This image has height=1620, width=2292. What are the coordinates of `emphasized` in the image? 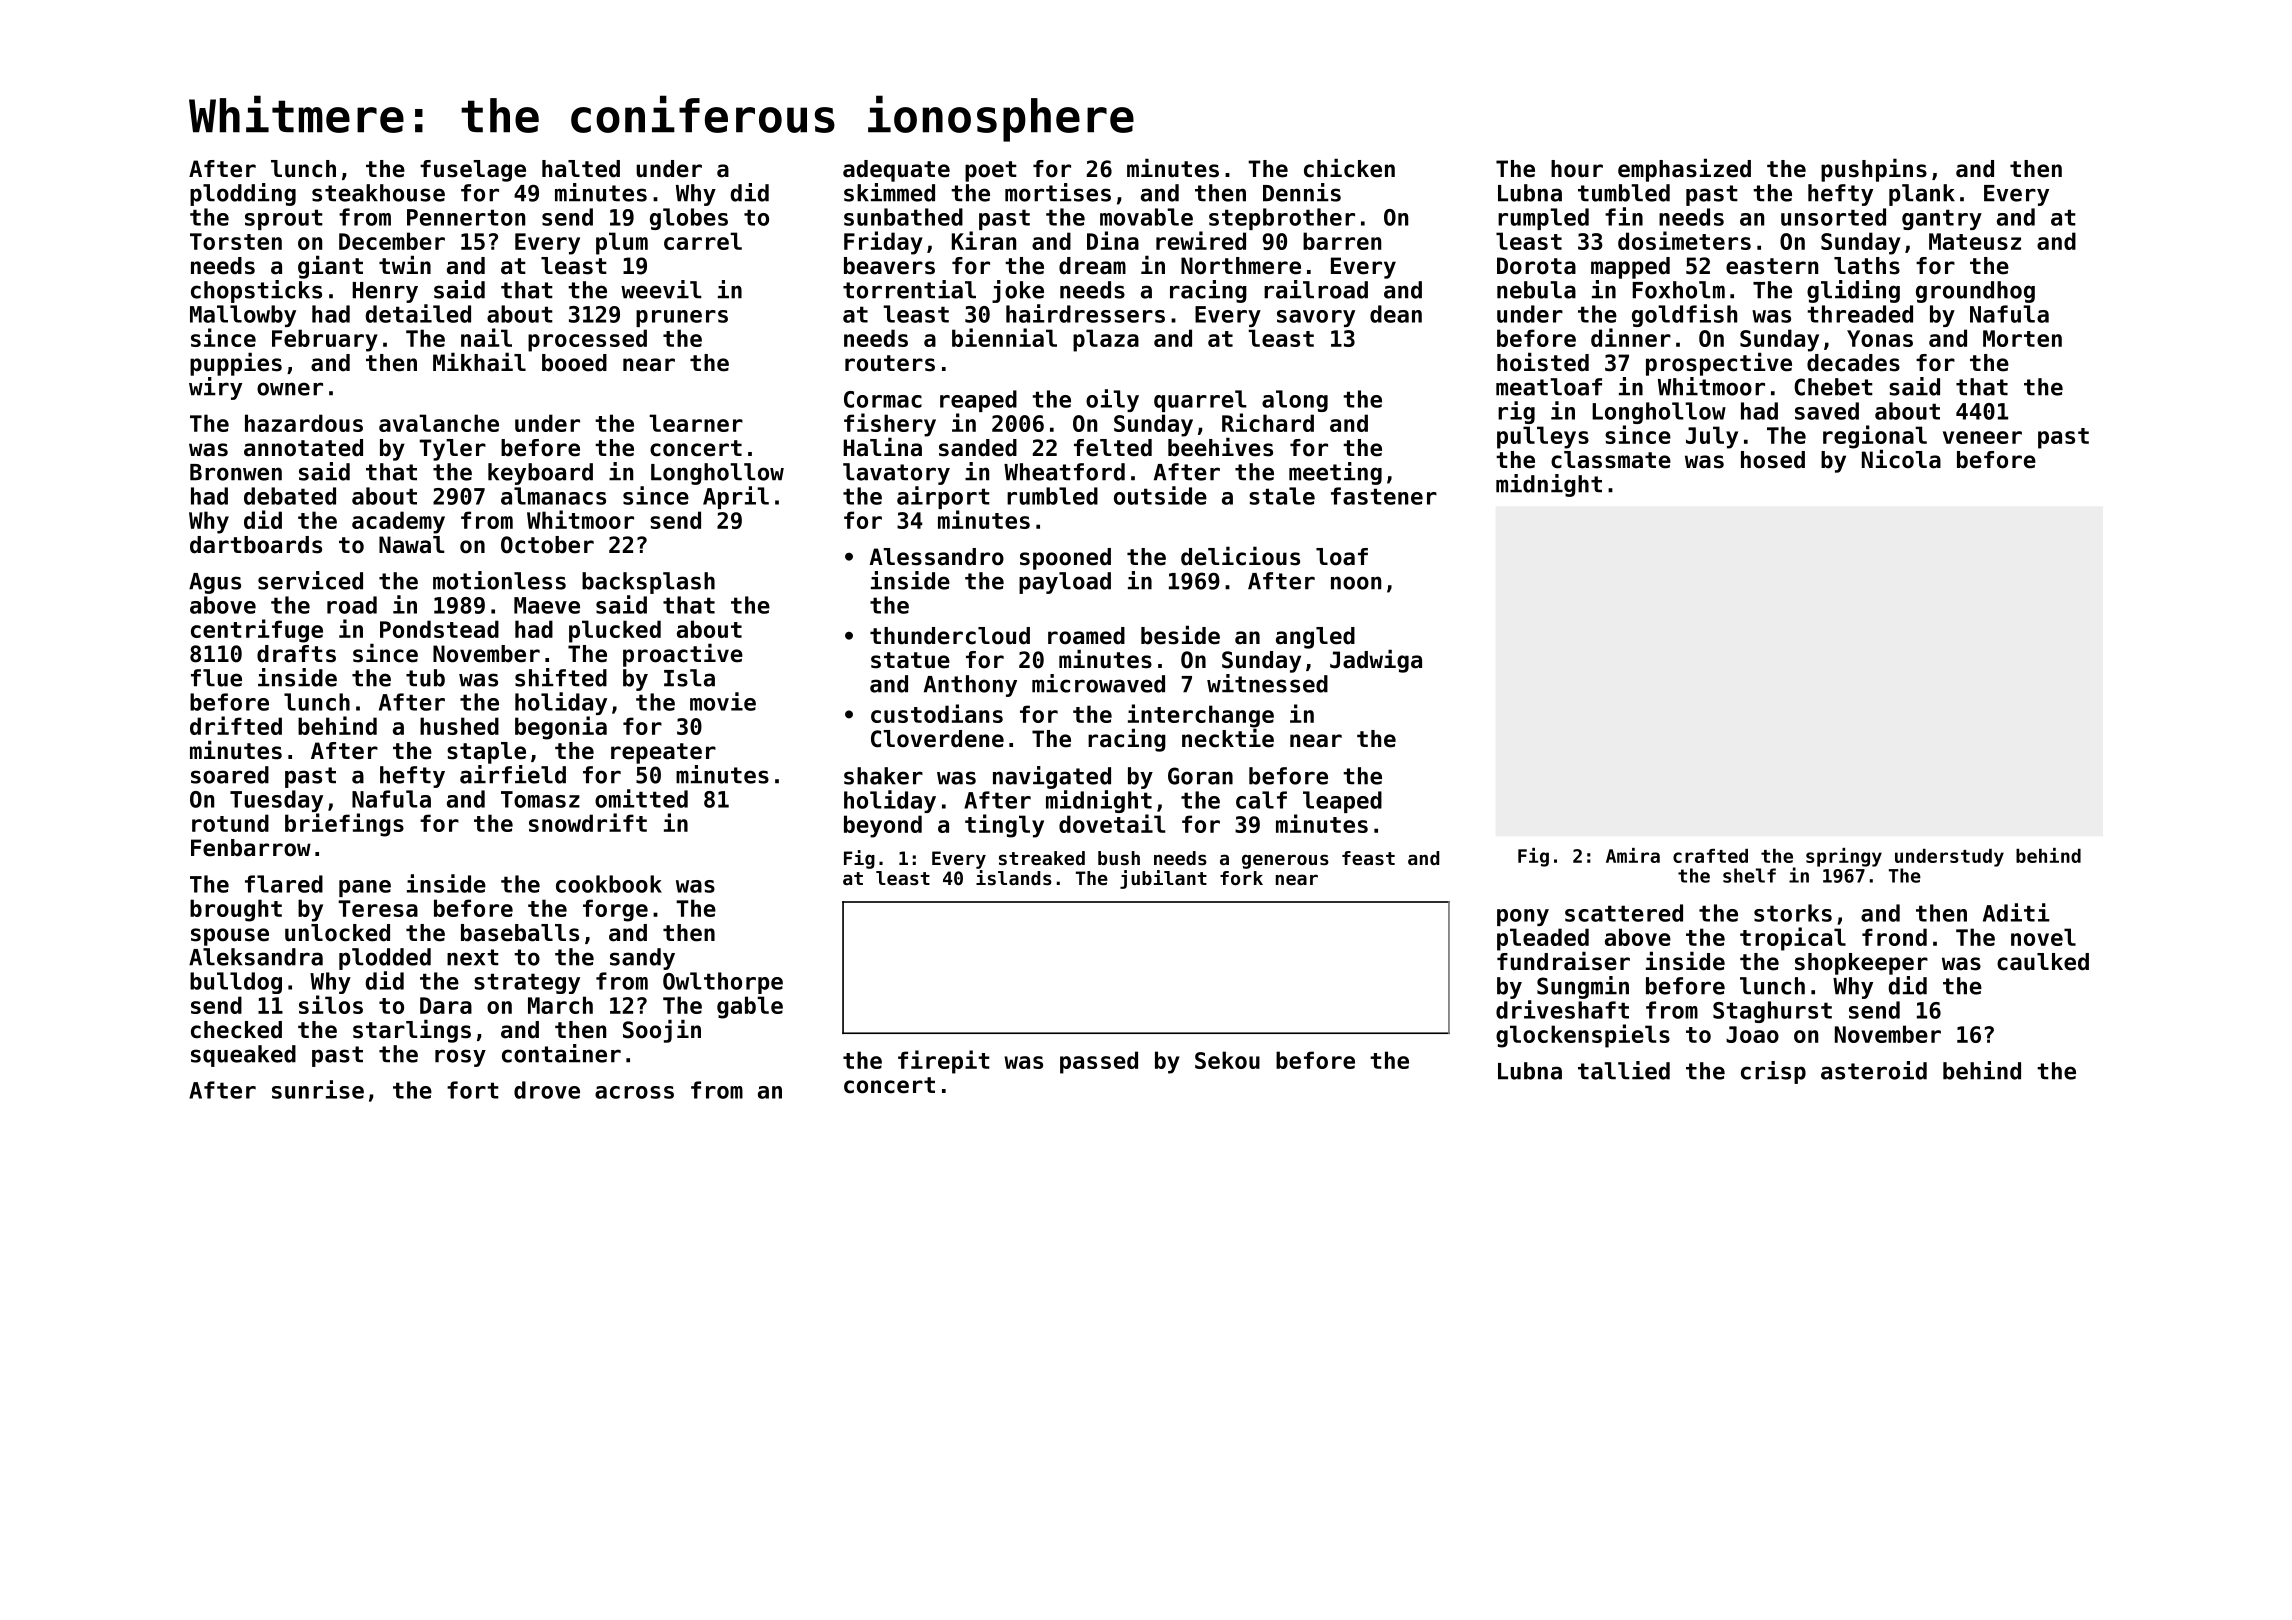 It's located at (1684, 170).
